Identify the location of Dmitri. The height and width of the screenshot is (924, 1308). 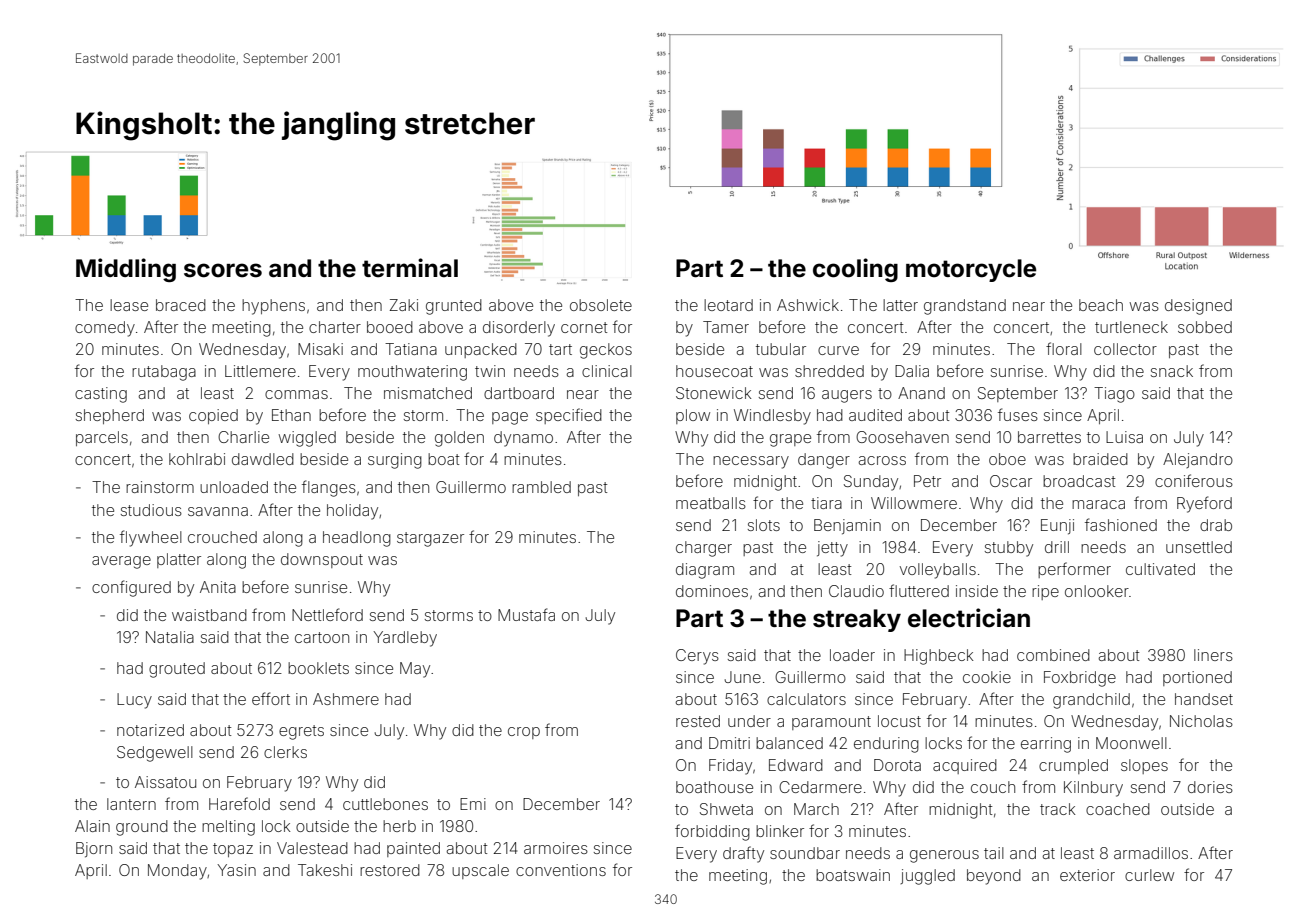
(729, 743).
